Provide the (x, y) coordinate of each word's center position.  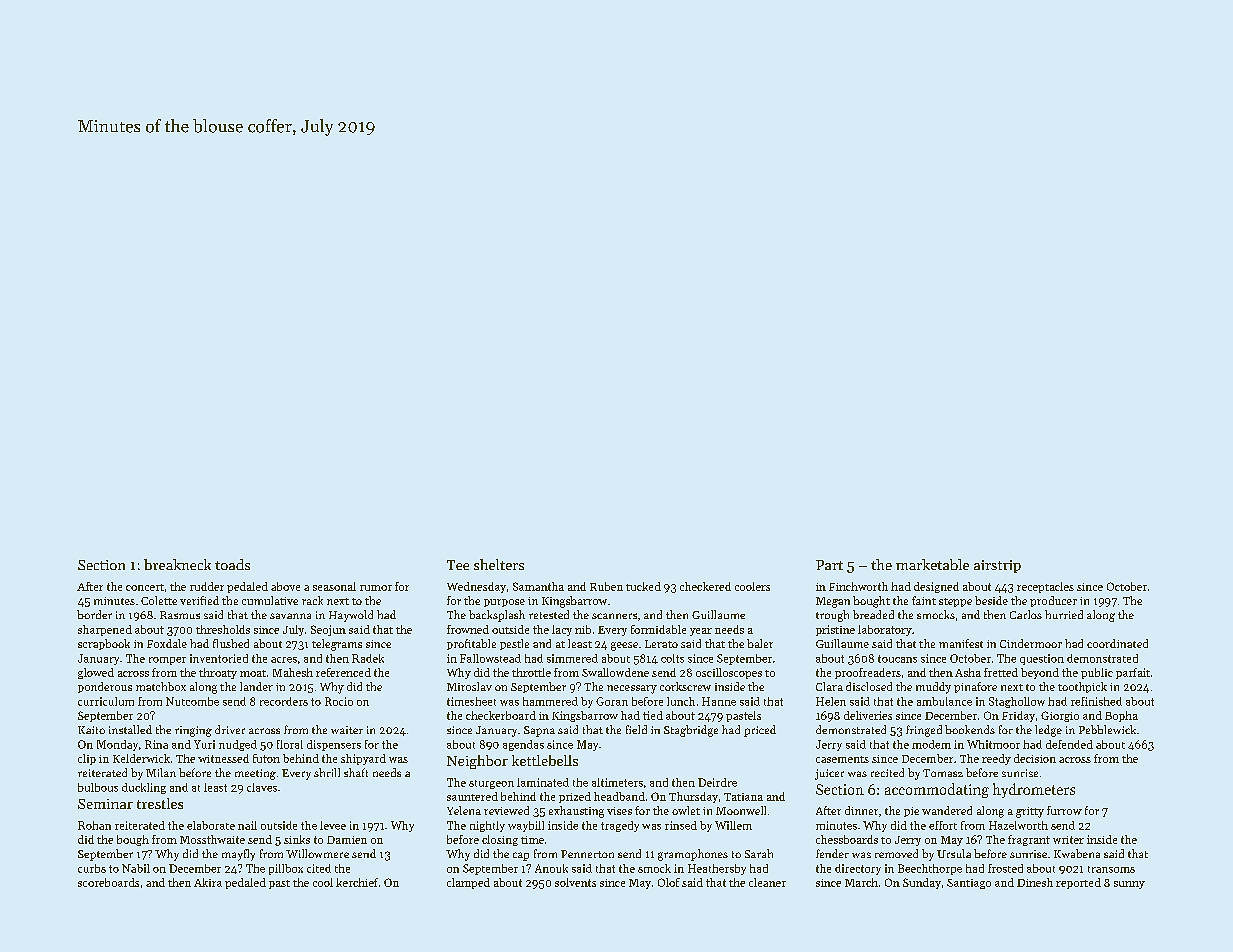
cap (521, 856)
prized (575, 797)
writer (1068, 840)
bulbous (98, 787)
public (1097, 673)
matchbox (161, 686)
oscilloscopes (729, 673)
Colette (159, 600)
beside (991, 600)
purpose (504, 603)
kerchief (357, 882)
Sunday (922, 883)
